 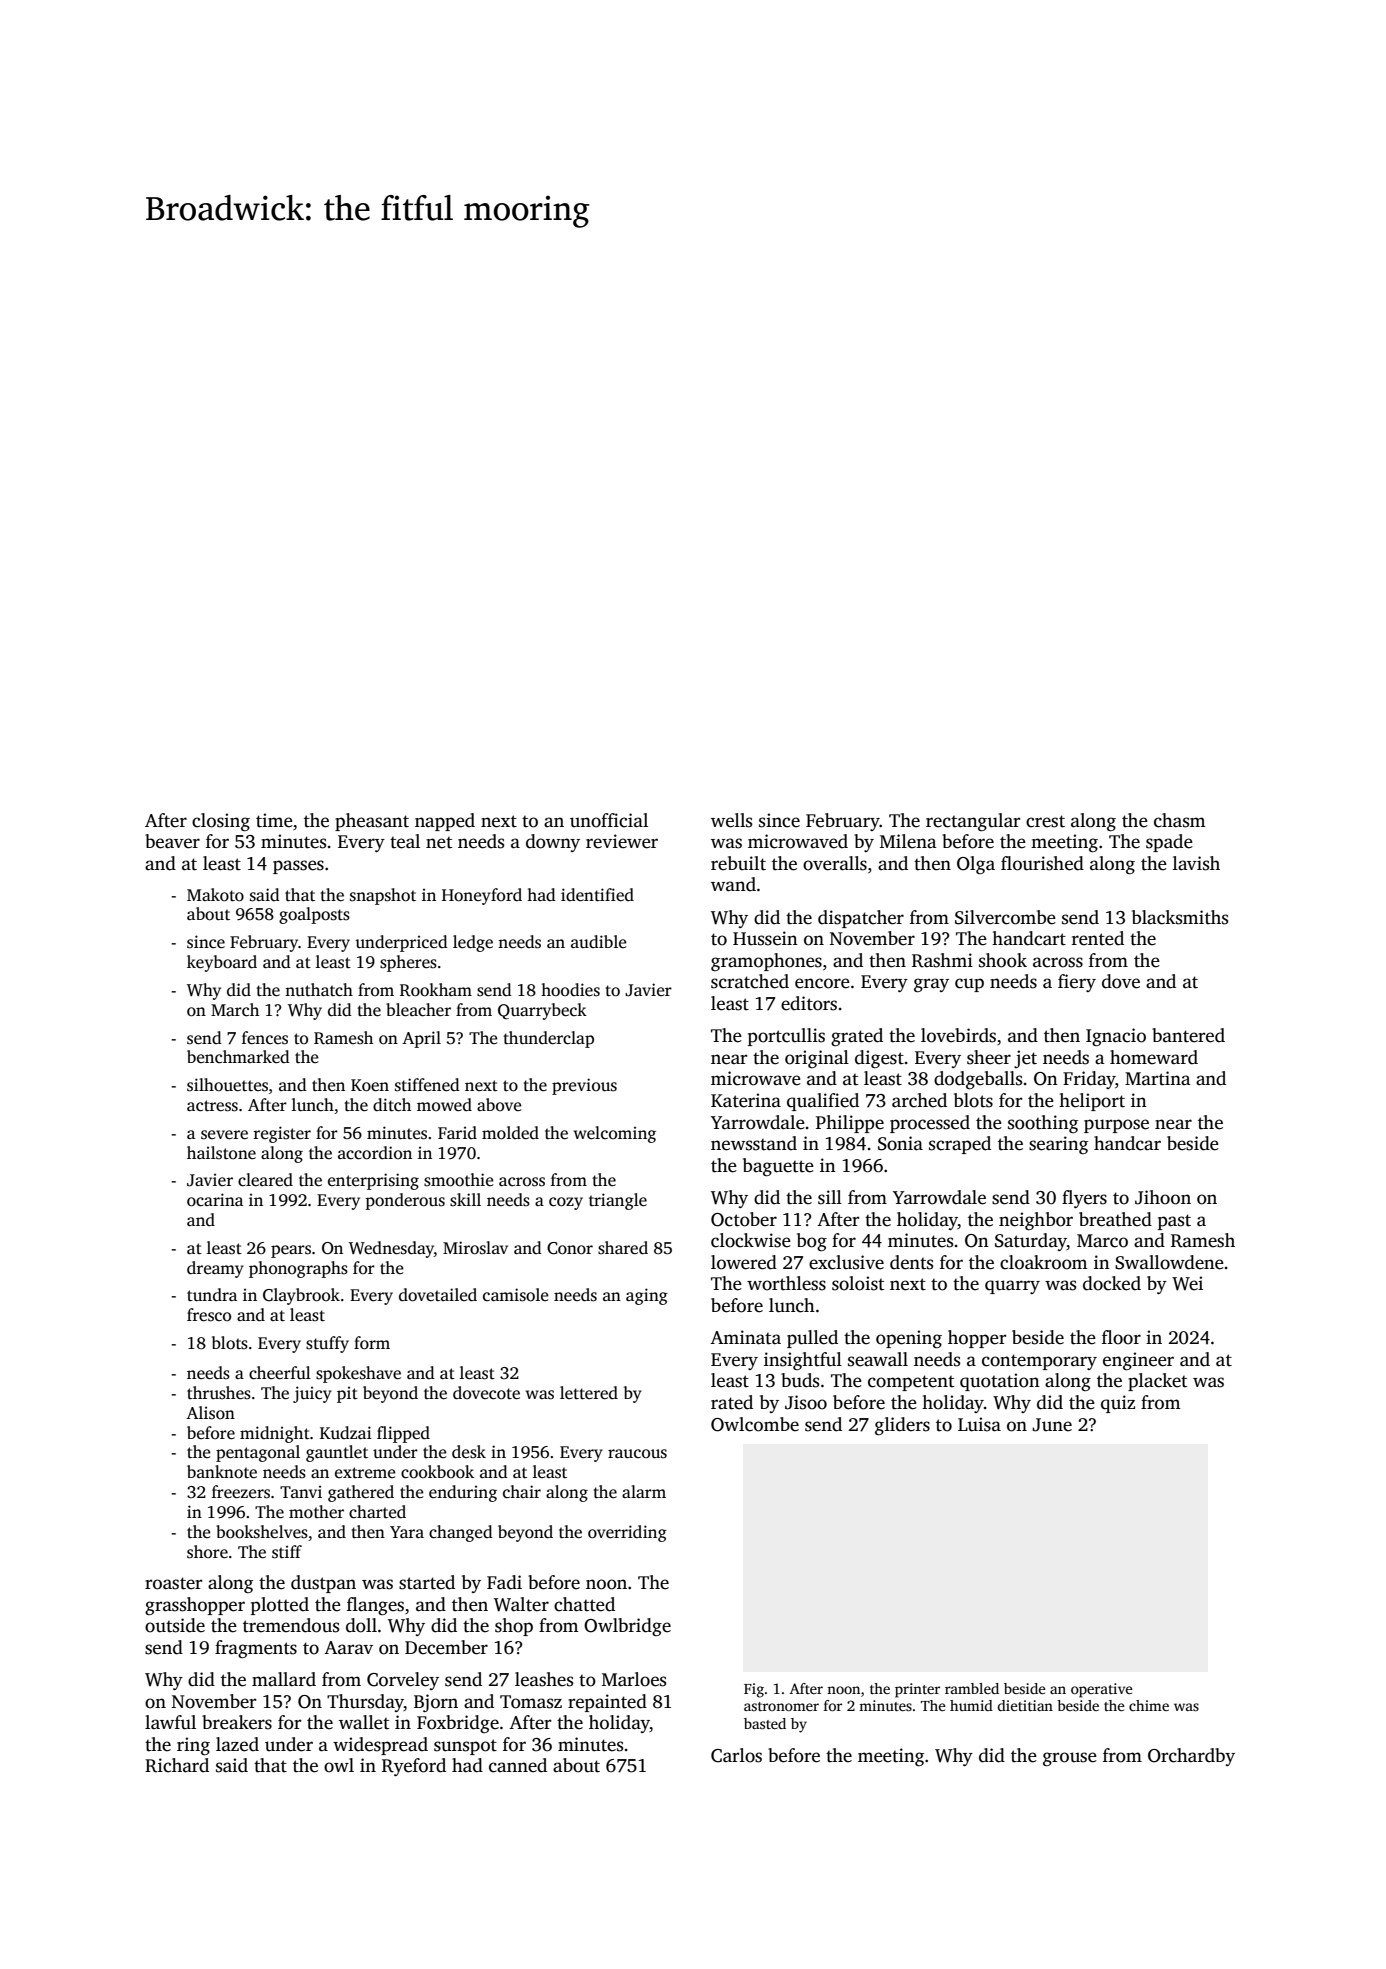 I want to click on previous, so click(x=584, y=1086).
